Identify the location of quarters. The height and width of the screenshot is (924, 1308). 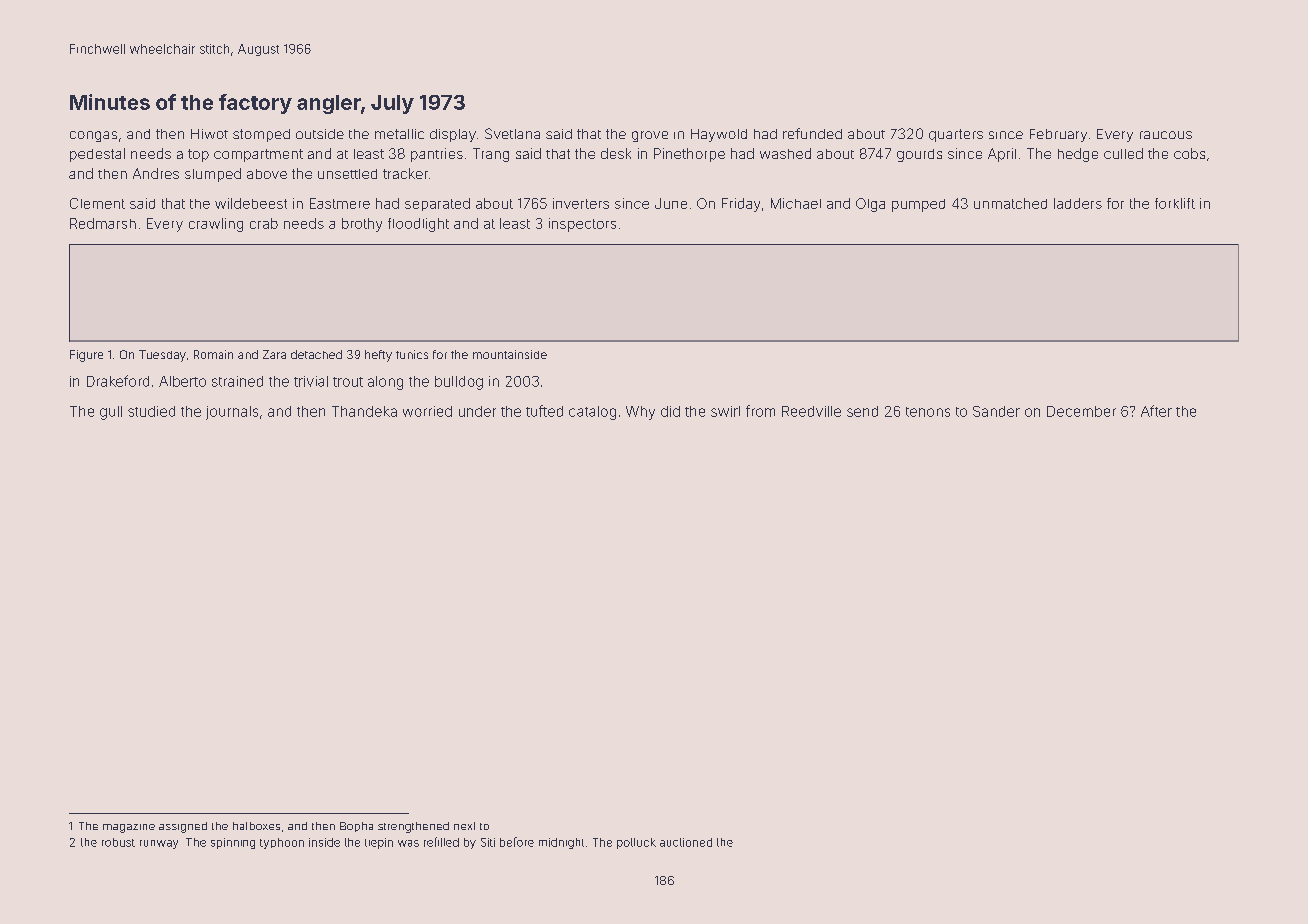
(956, 135).
